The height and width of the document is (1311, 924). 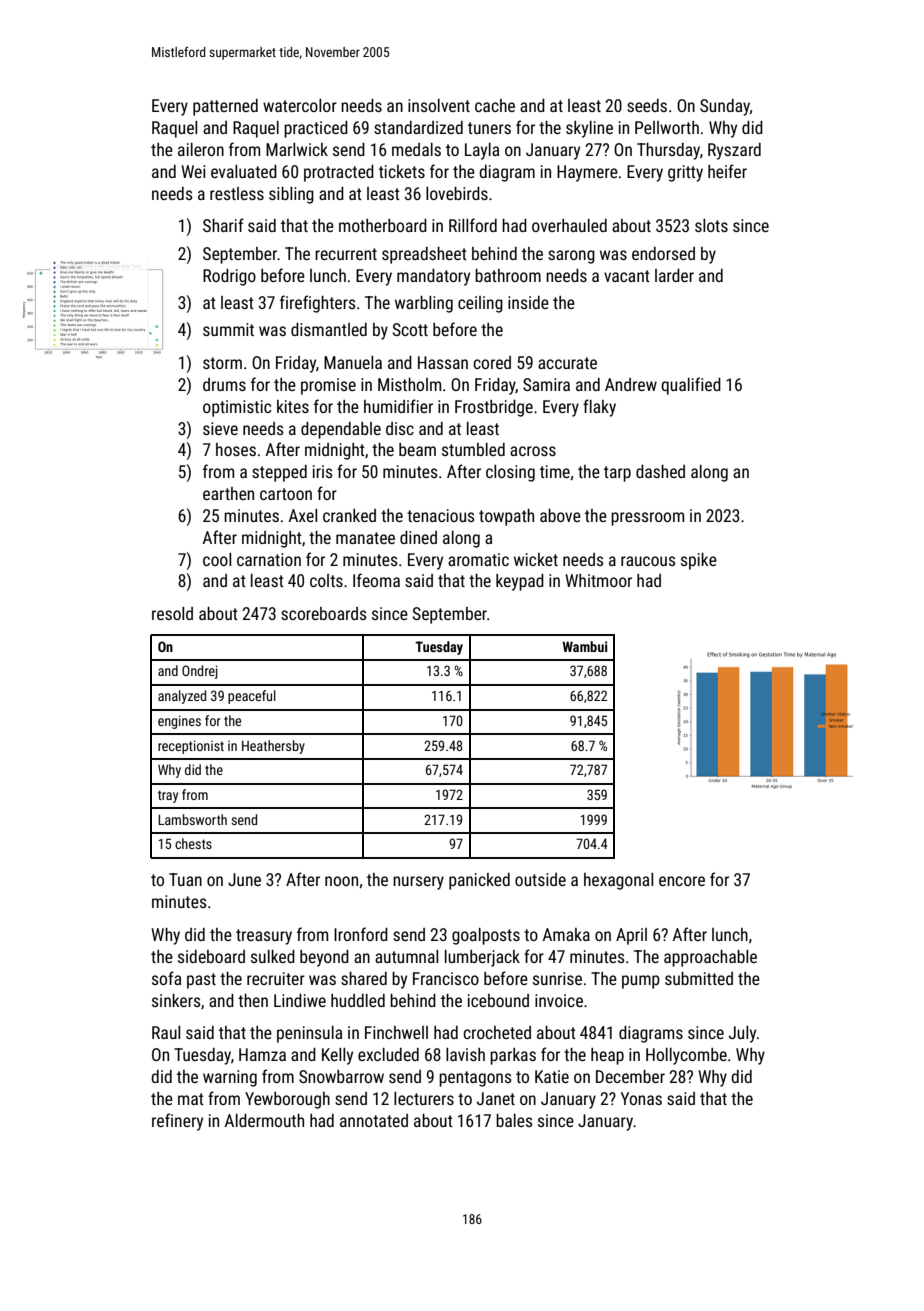 I want to click on Tuan, so click(x=185, y=879).
